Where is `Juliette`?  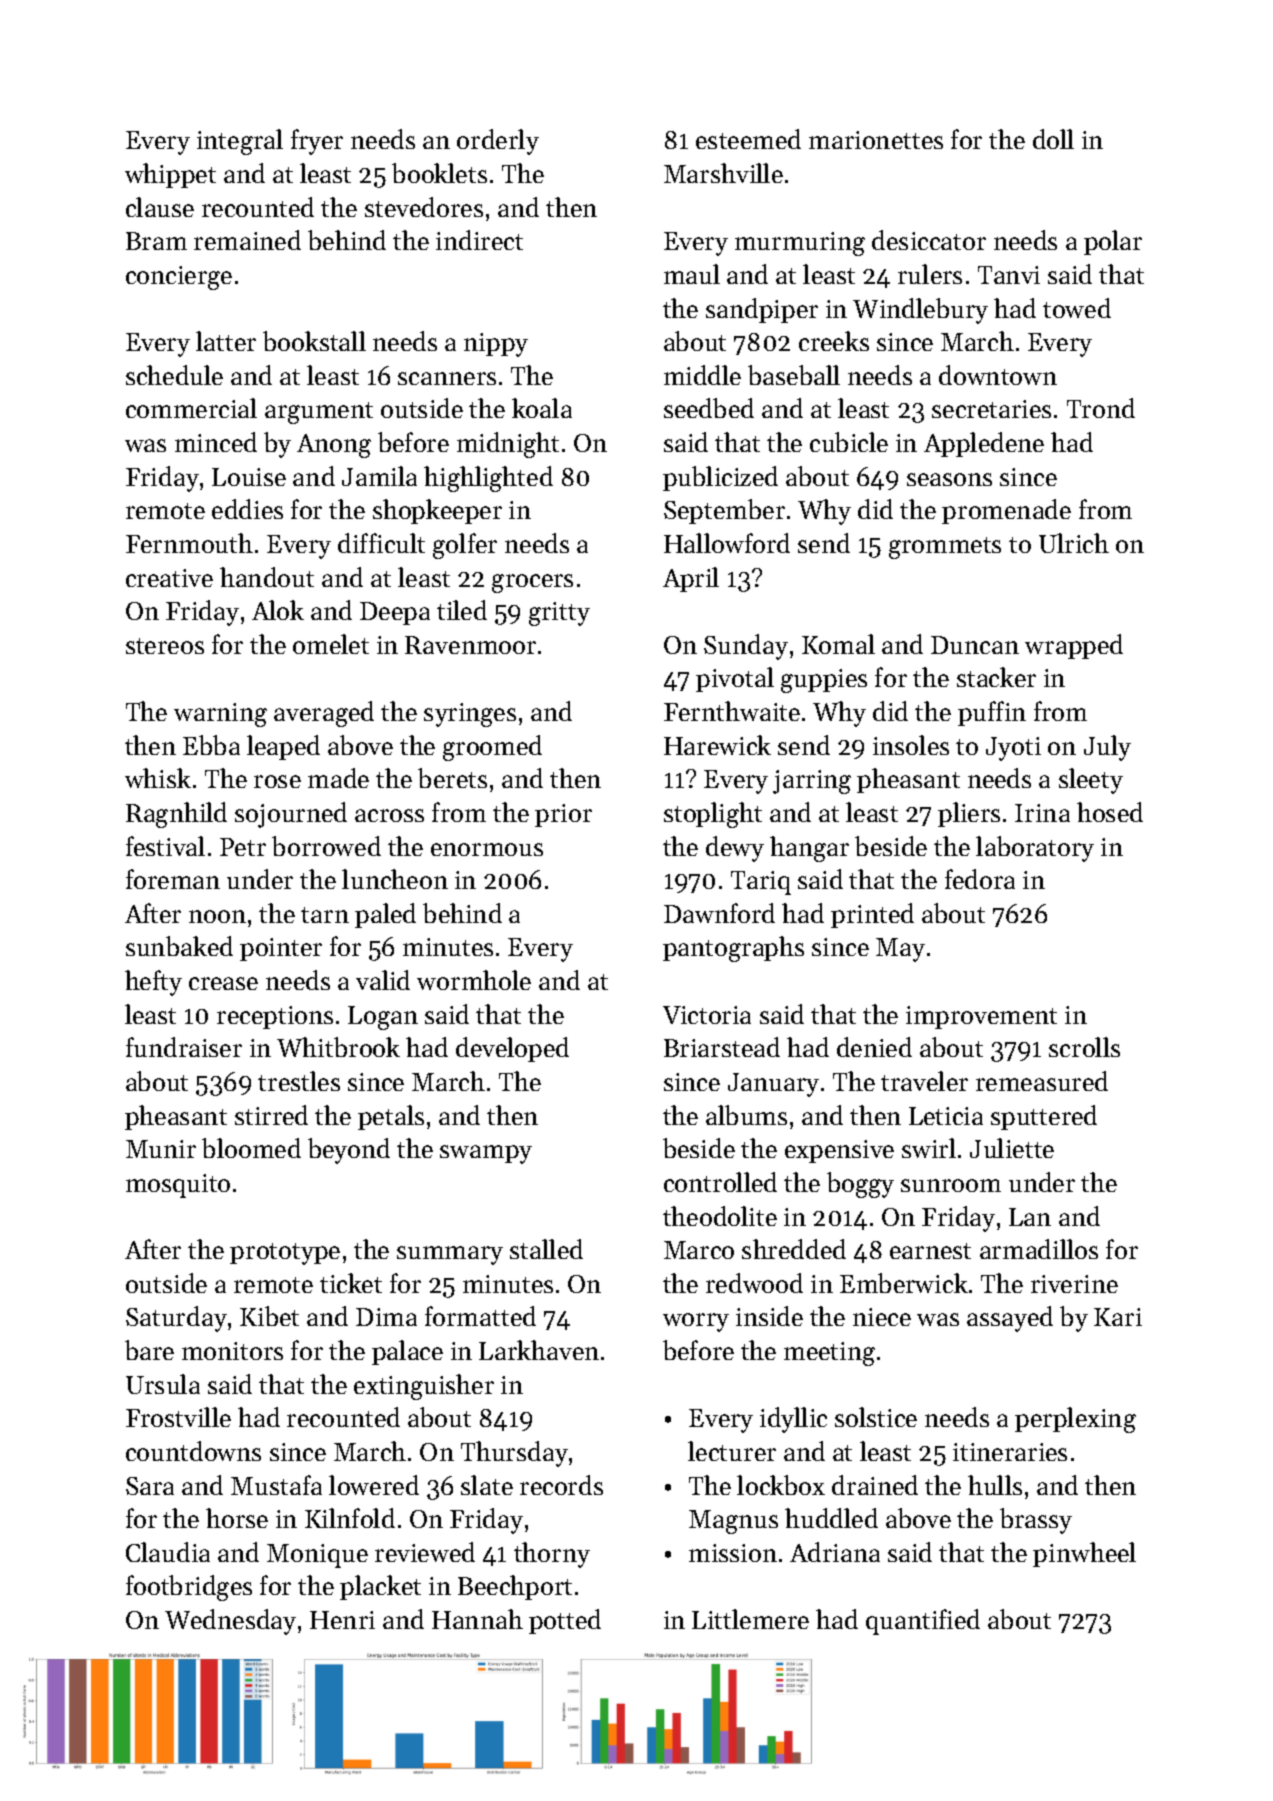 Juliette is located at coordinates (1012, 1148).
